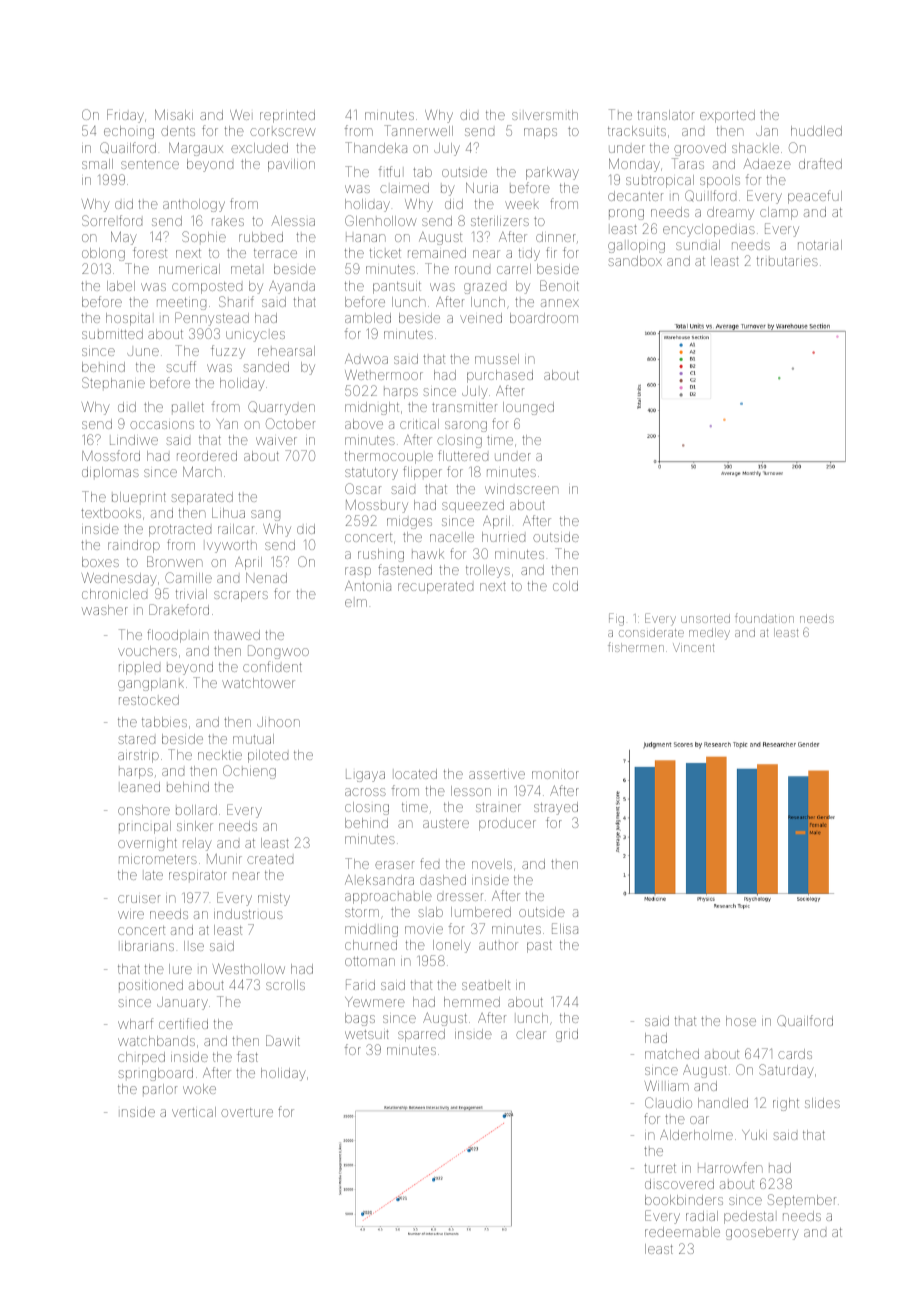  Describe the element at coordinates (367, 1034) in the screenshot. I see `wetsuit` at that location.
